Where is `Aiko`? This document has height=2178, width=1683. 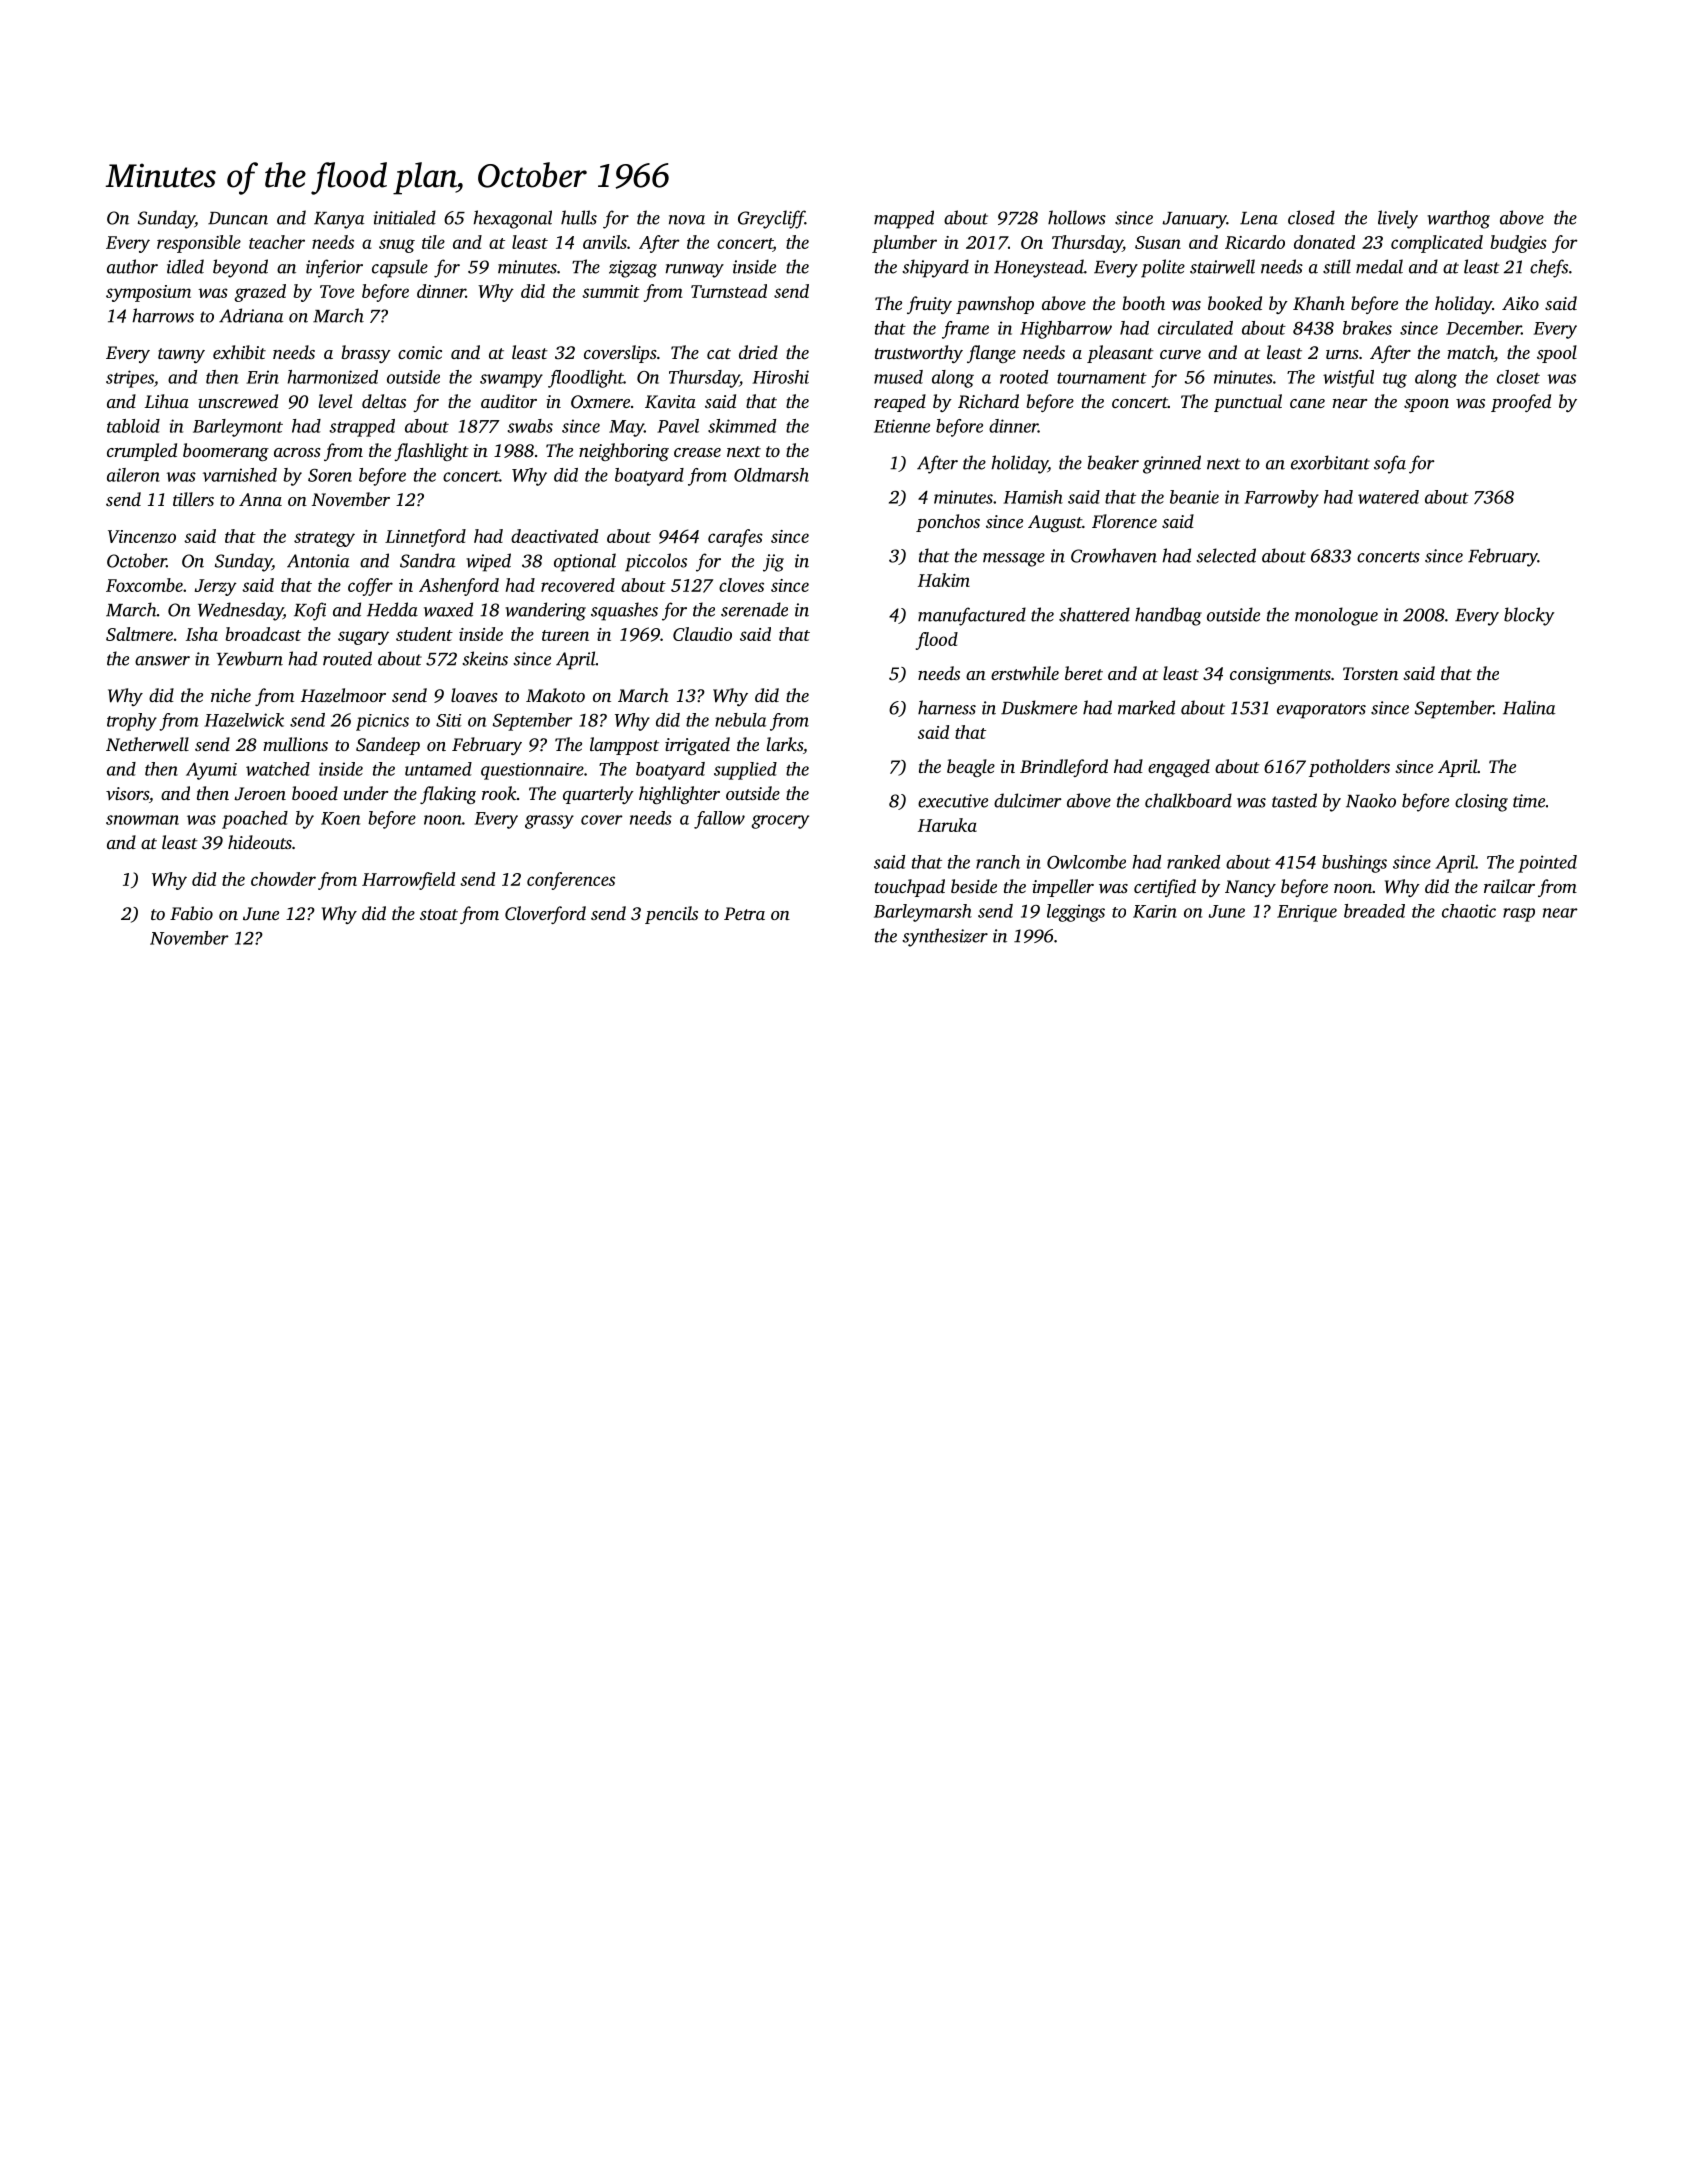
Aiko is located at coordinates (1520, 303).
